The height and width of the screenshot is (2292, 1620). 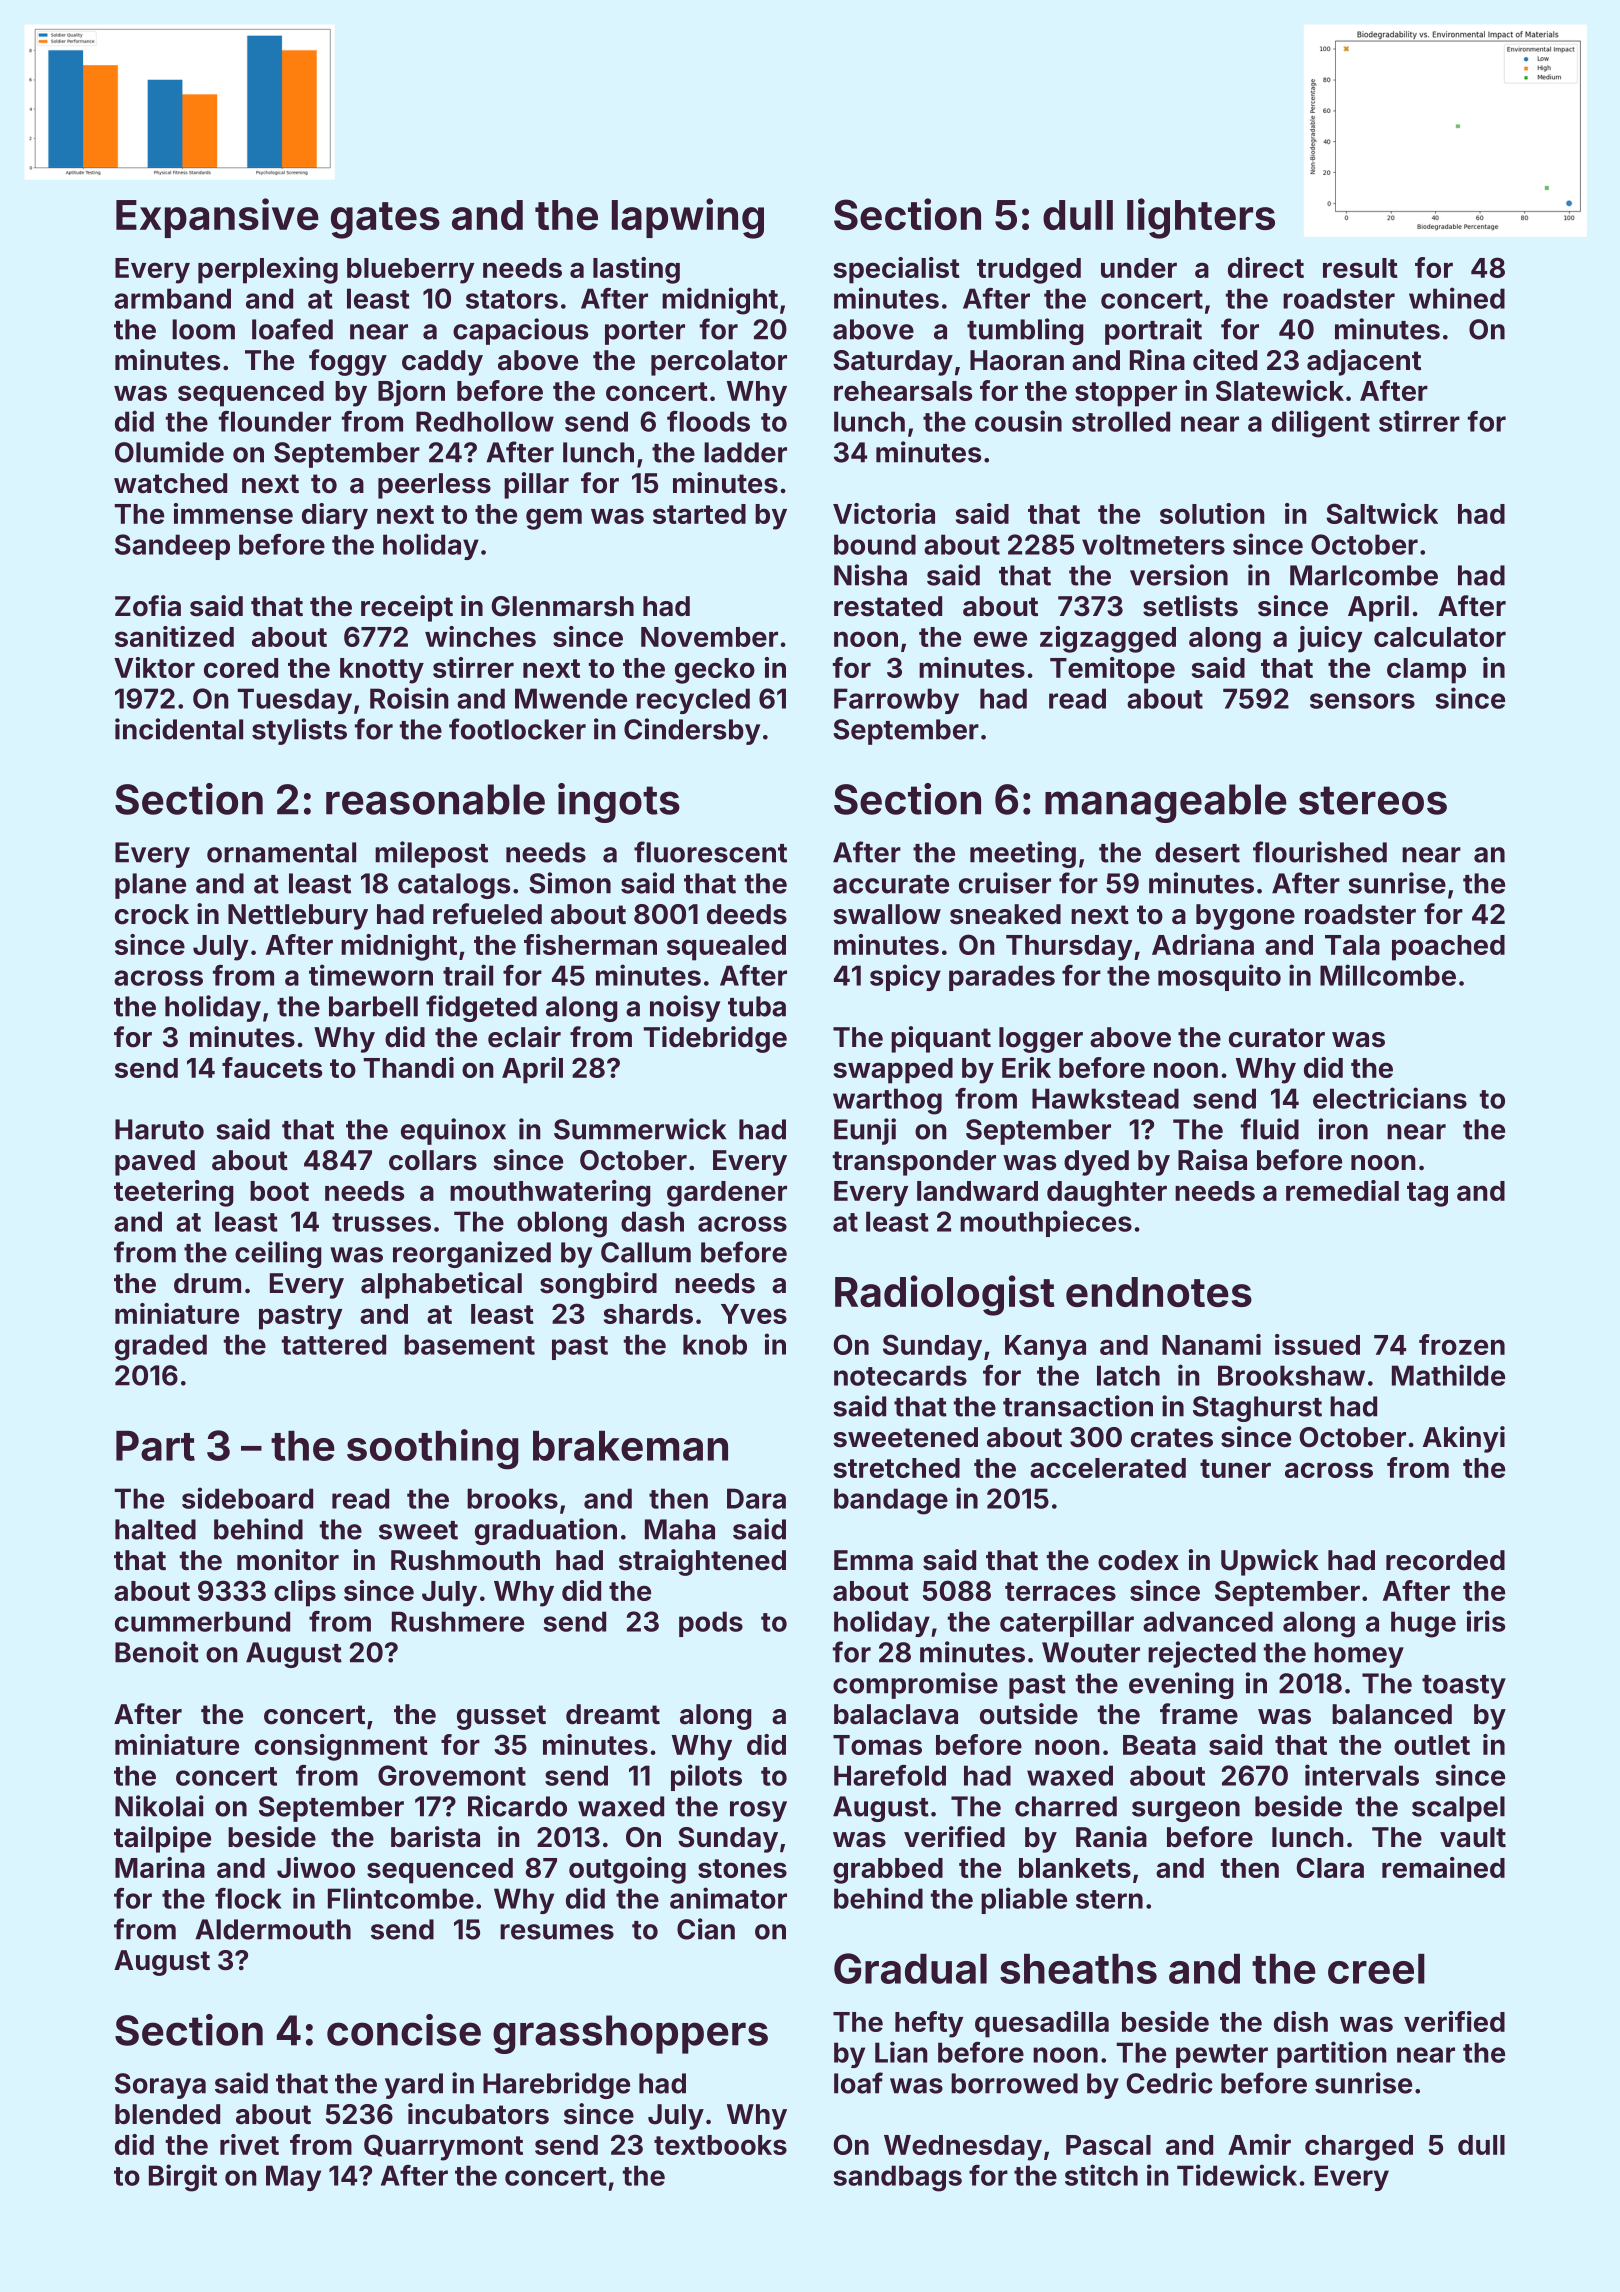 I want to click on crates, so click(x=1172, y=1438).
